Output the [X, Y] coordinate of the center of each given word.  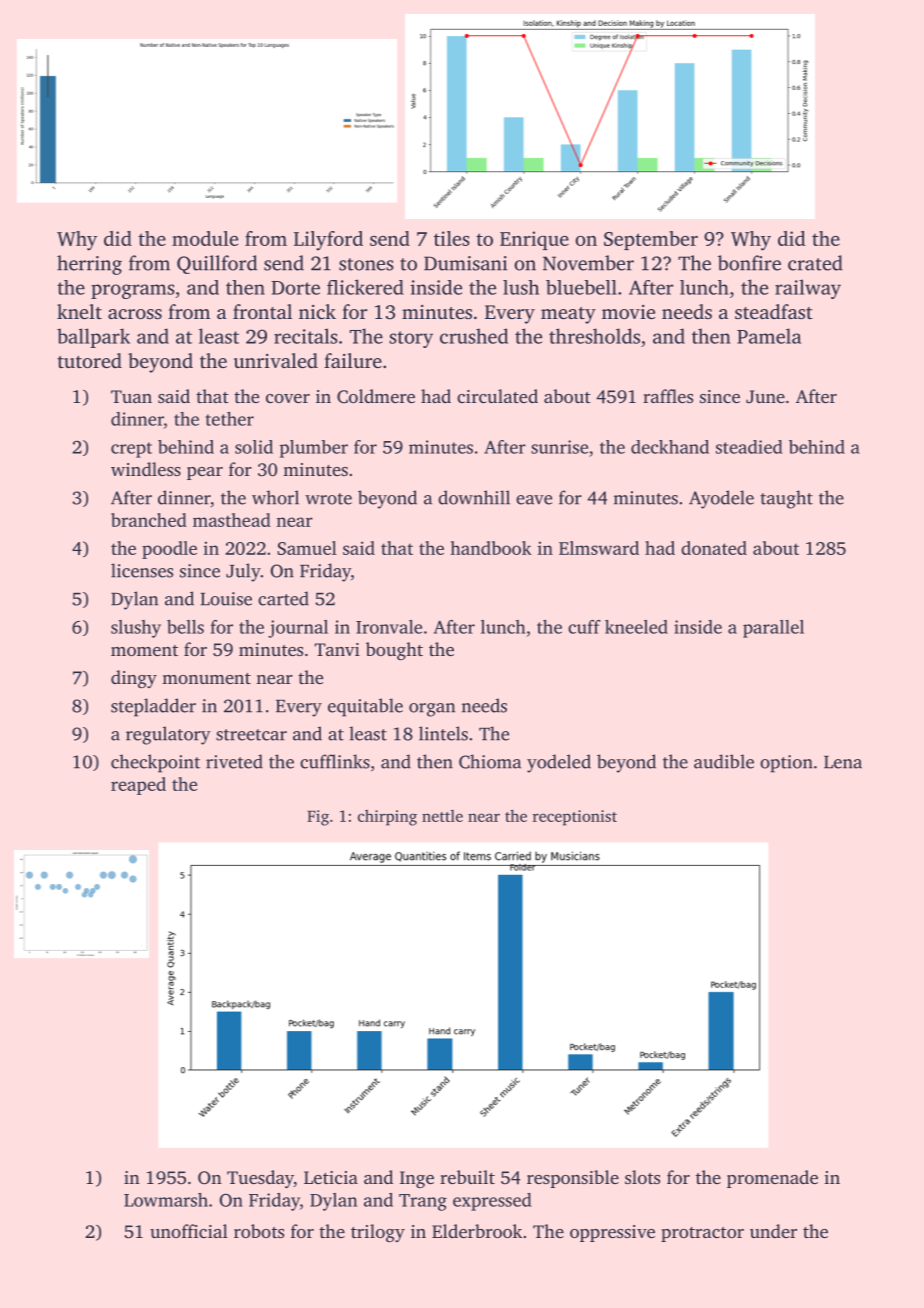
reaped [138, 786]
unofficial [189, 1231]
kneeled [636, 627]
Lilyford [328, 241]
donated [714, 548]
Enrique [534, 240]
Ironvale [389, 627]
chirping [387, 818]
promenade [772, 1179]
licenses [142, 570]
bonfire [749, 263]
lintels [443, 733]
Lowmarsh [166, 1200]
